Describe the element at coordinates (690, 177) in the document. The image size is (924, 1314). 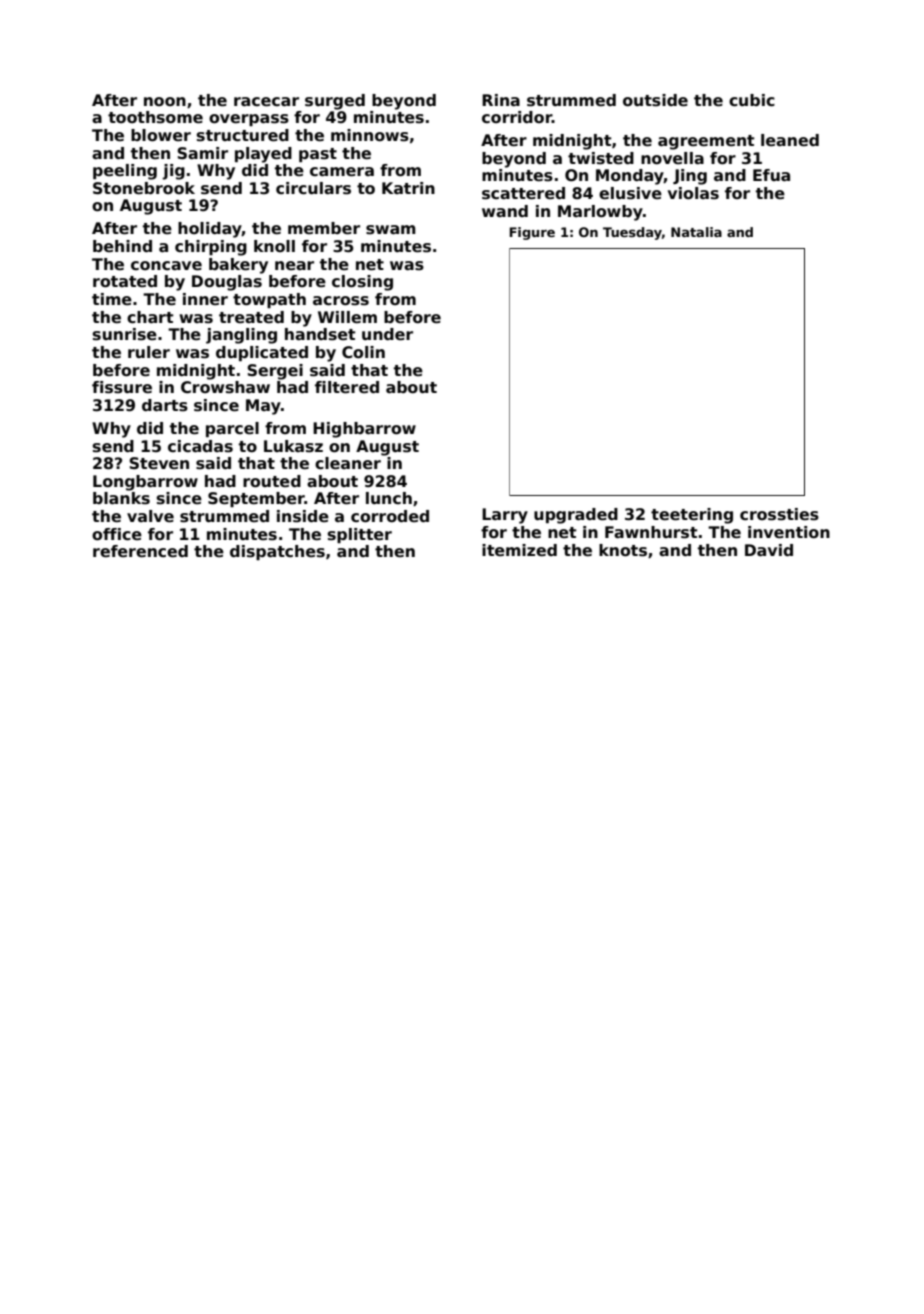
I see `Jing` at that location.
